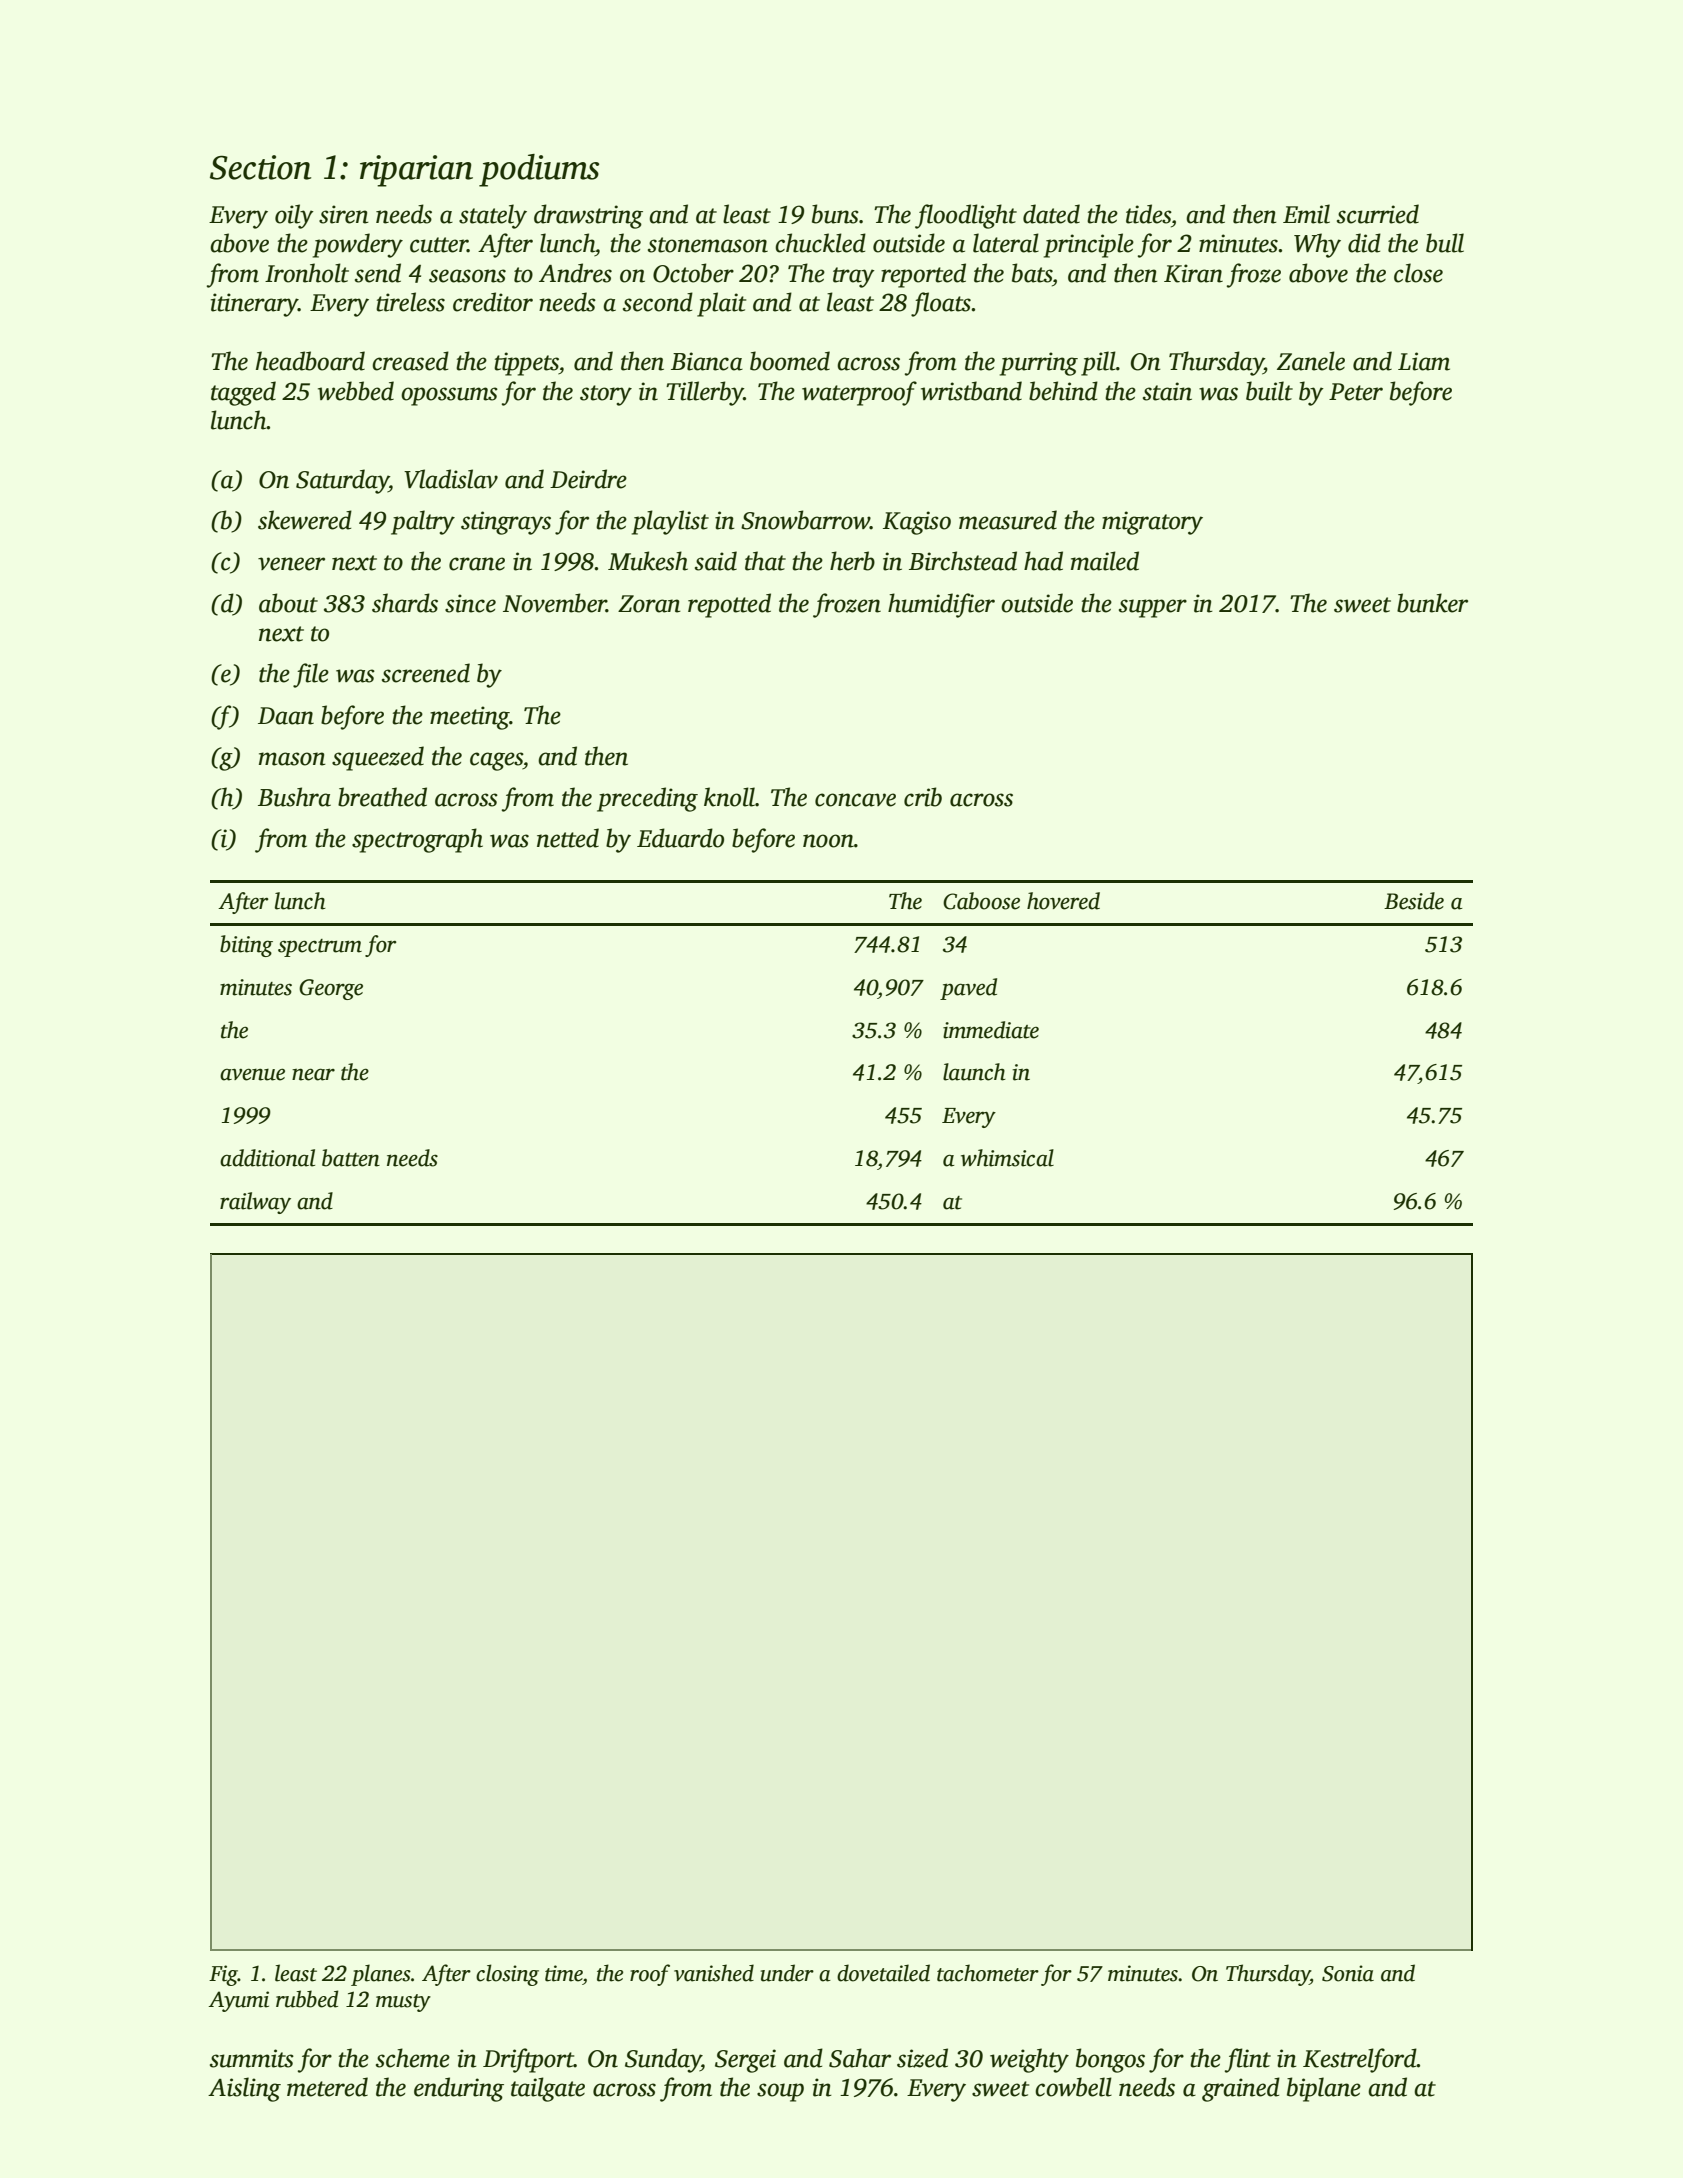  What do you see at coordinates (1098, 363) in the screenshot?
I see `pill` at bounding box center [1098, 363].
